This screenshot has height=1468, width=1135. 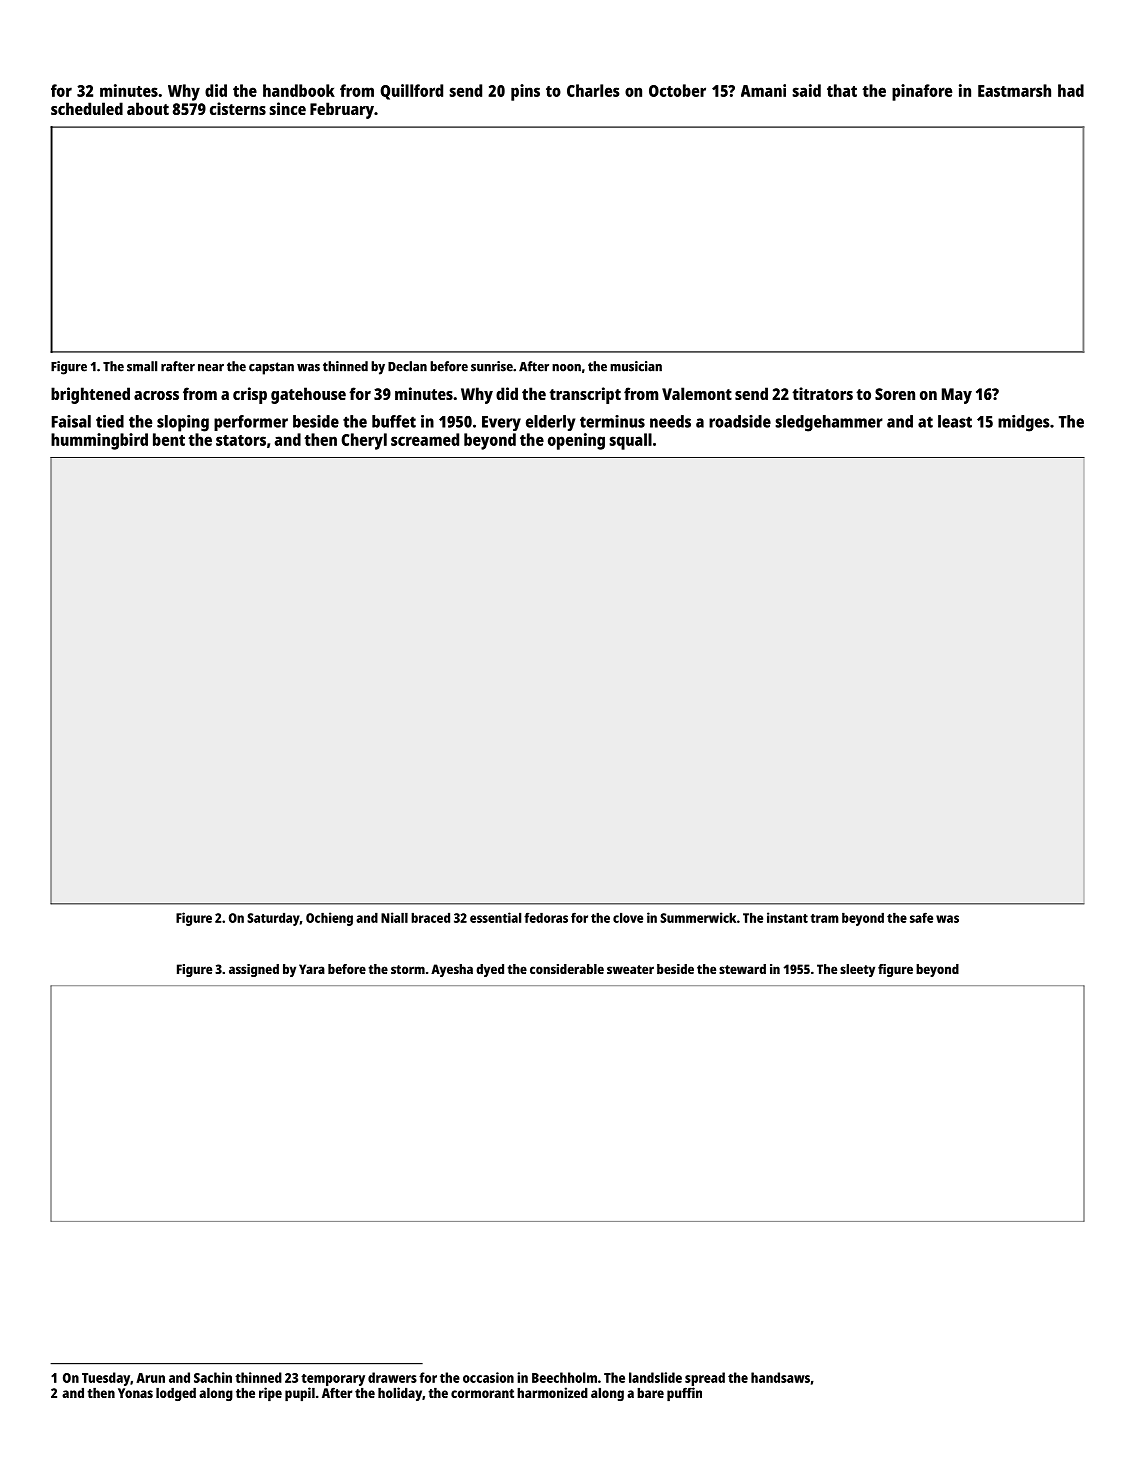 What do you see at coordinates (630, 969) in the screenshot?
I see `sweater` at bounding box center [630, 969].
